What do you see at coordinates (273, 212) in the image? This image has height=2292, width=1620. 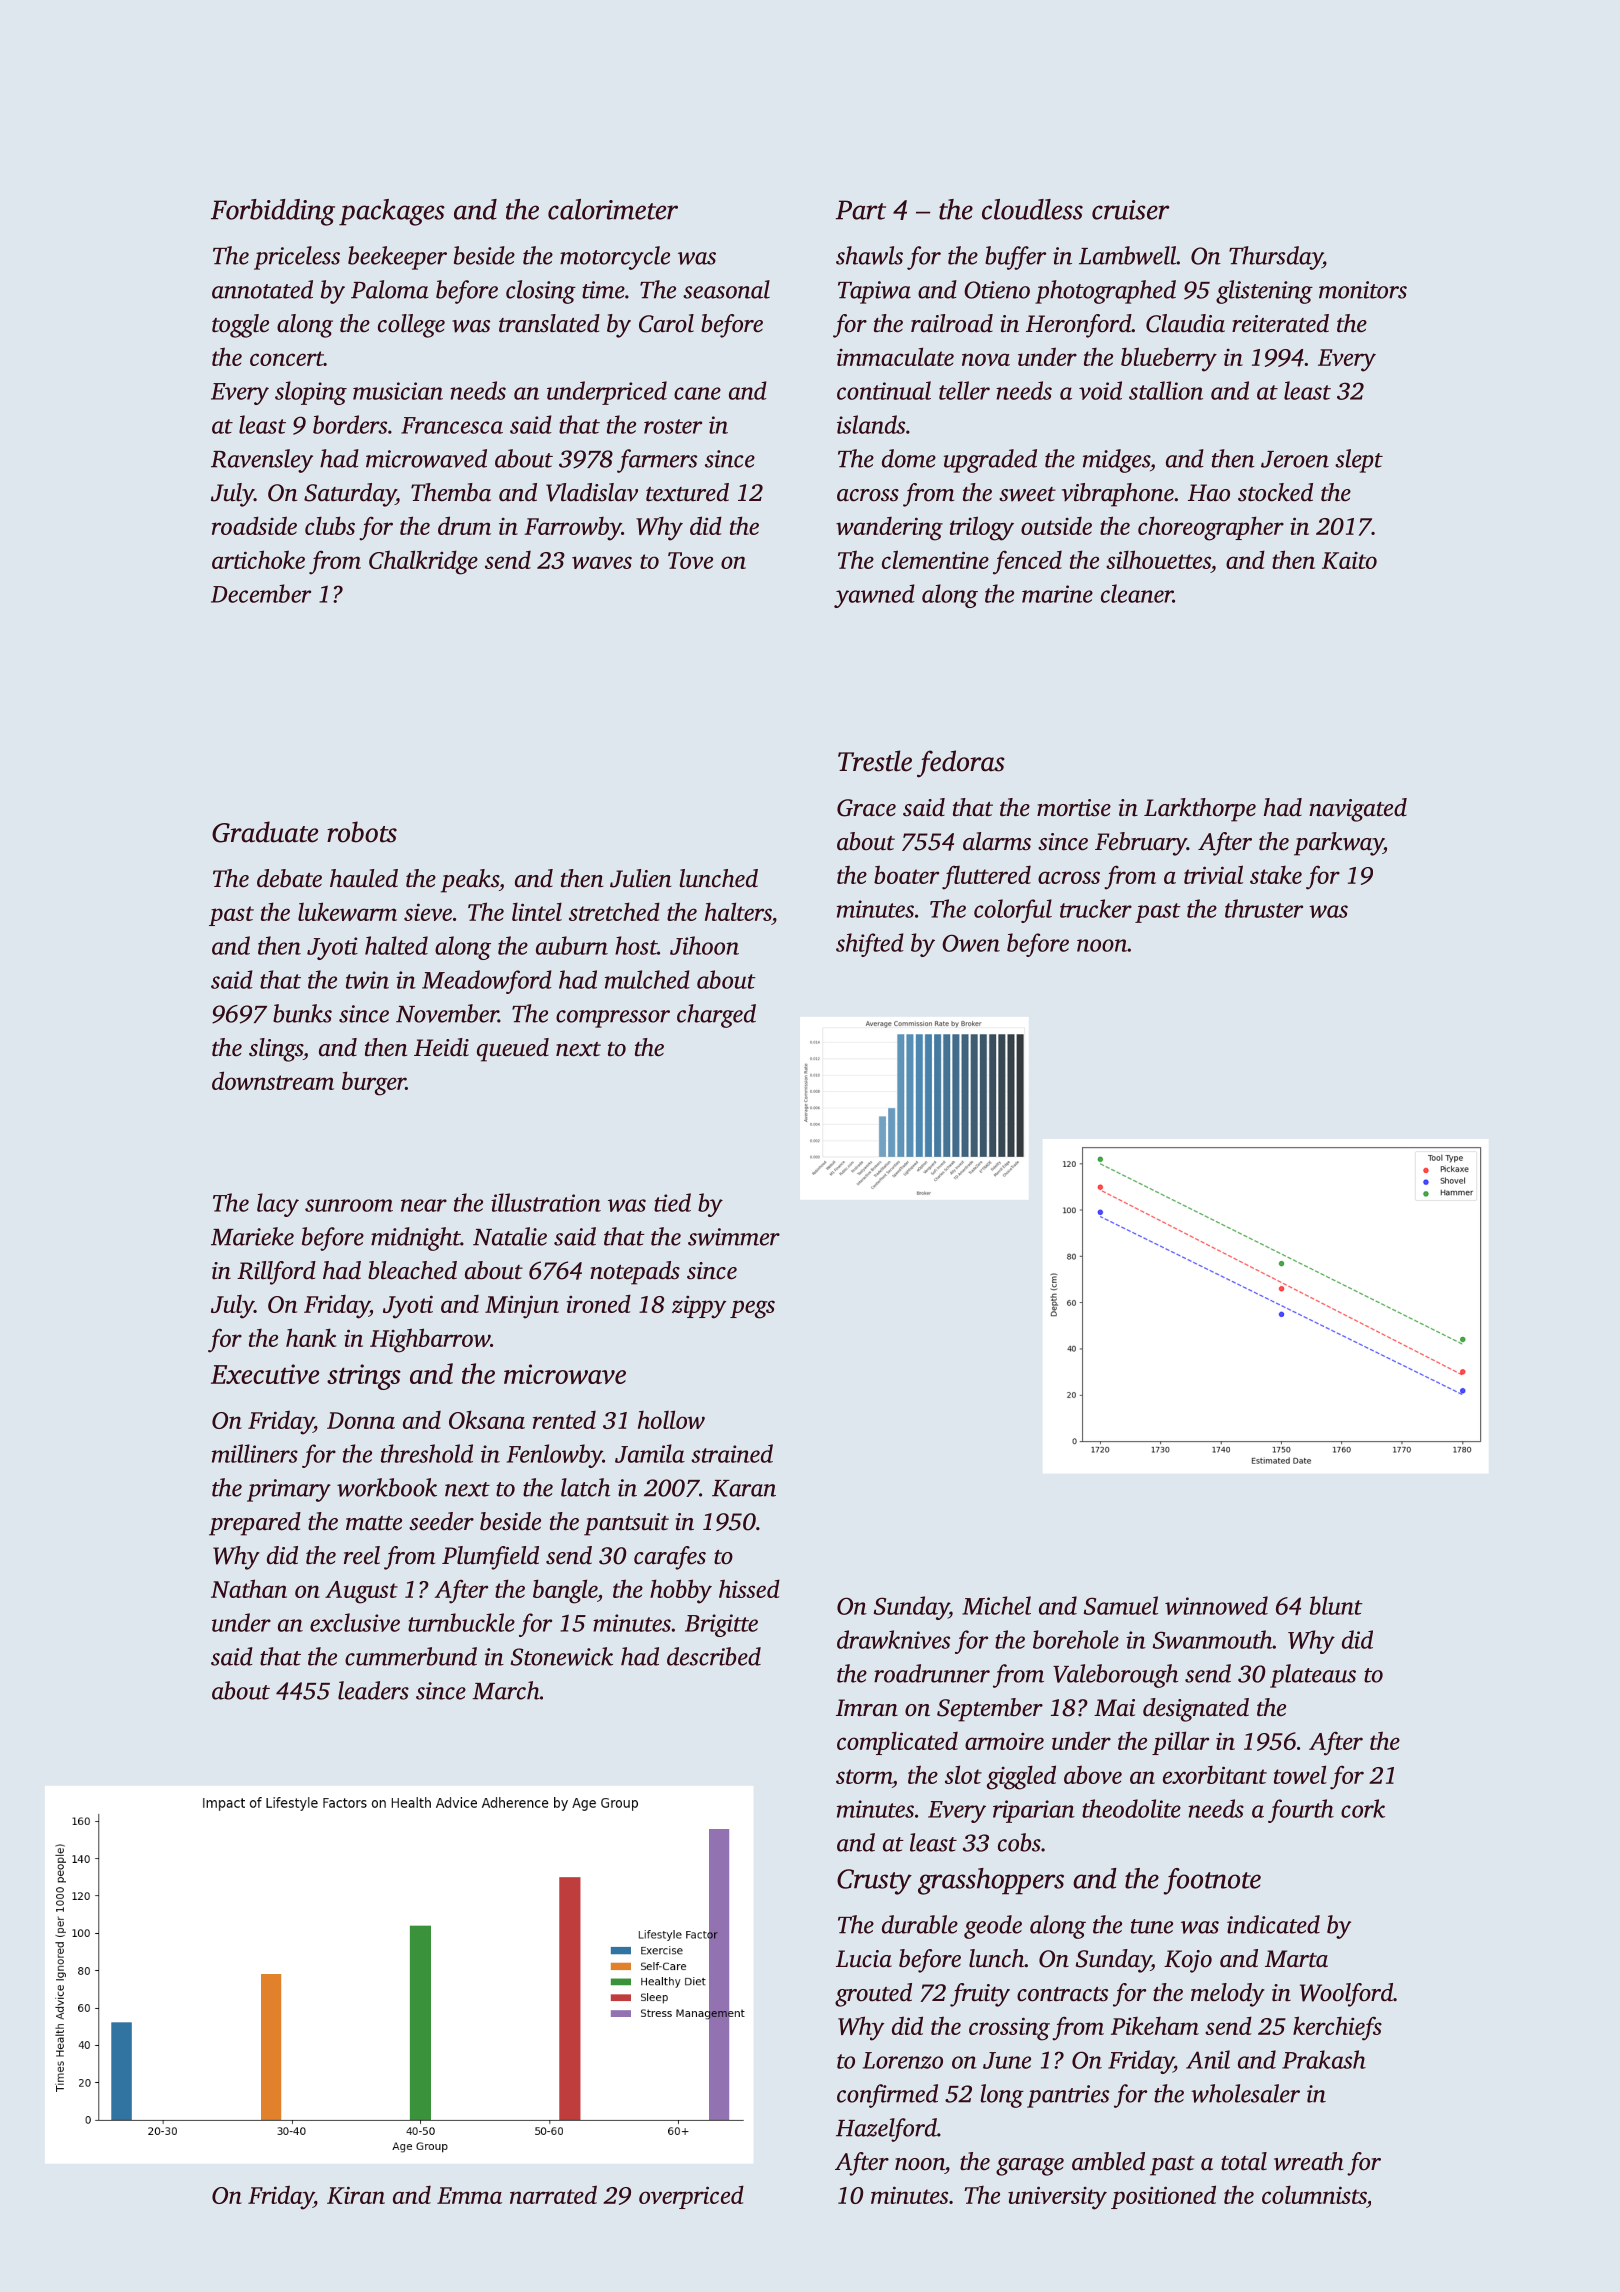 I see `Forbidding` at bounding box center [273, 212].
